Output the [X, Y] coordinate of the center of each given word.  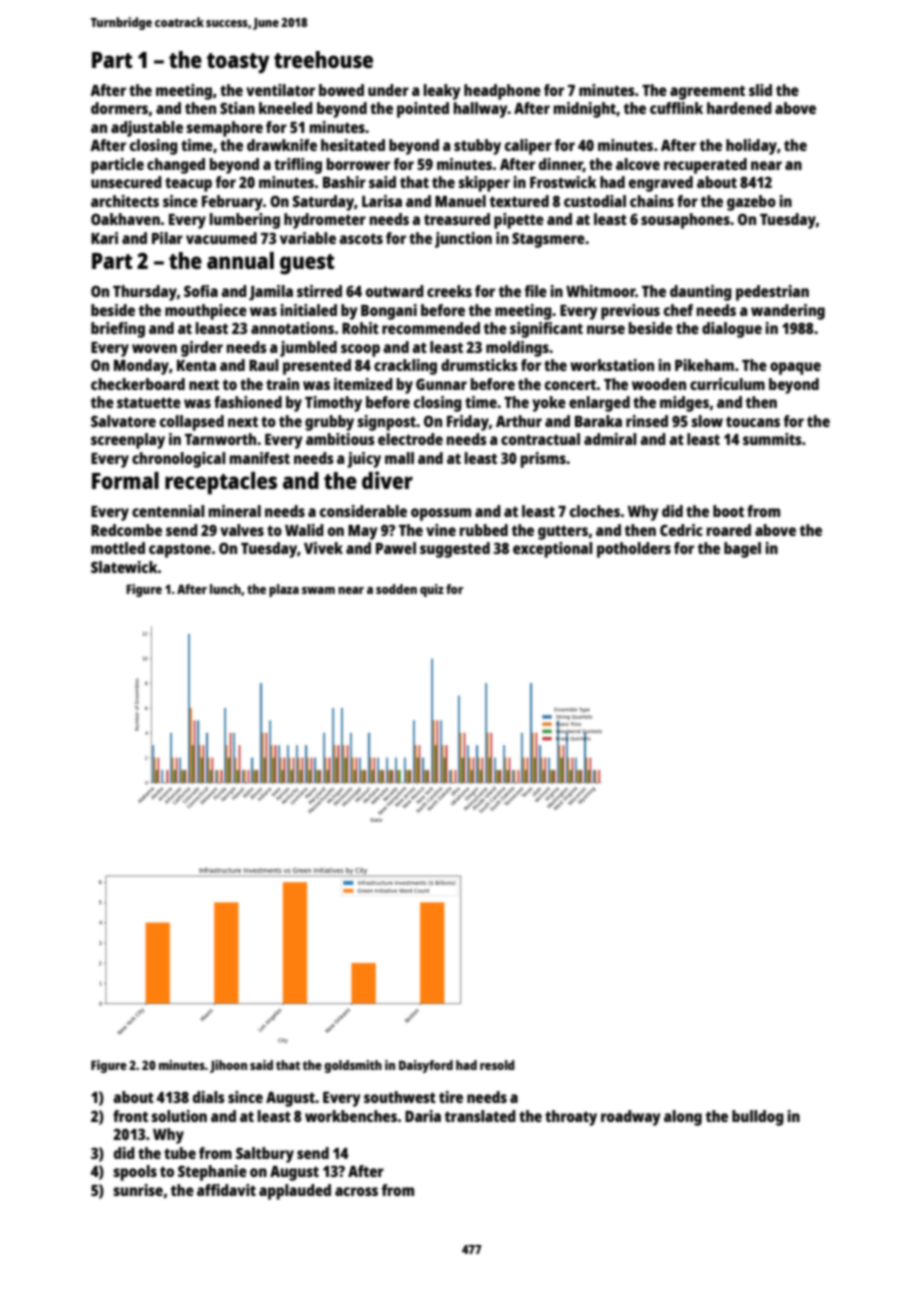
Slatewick [124, 567]
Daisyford [426, 1066]
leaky [442, 92]
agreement [707, 92]
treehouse [323, 59]
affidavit [226, 1190]
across [356, 1191]
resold [497, 1065]
